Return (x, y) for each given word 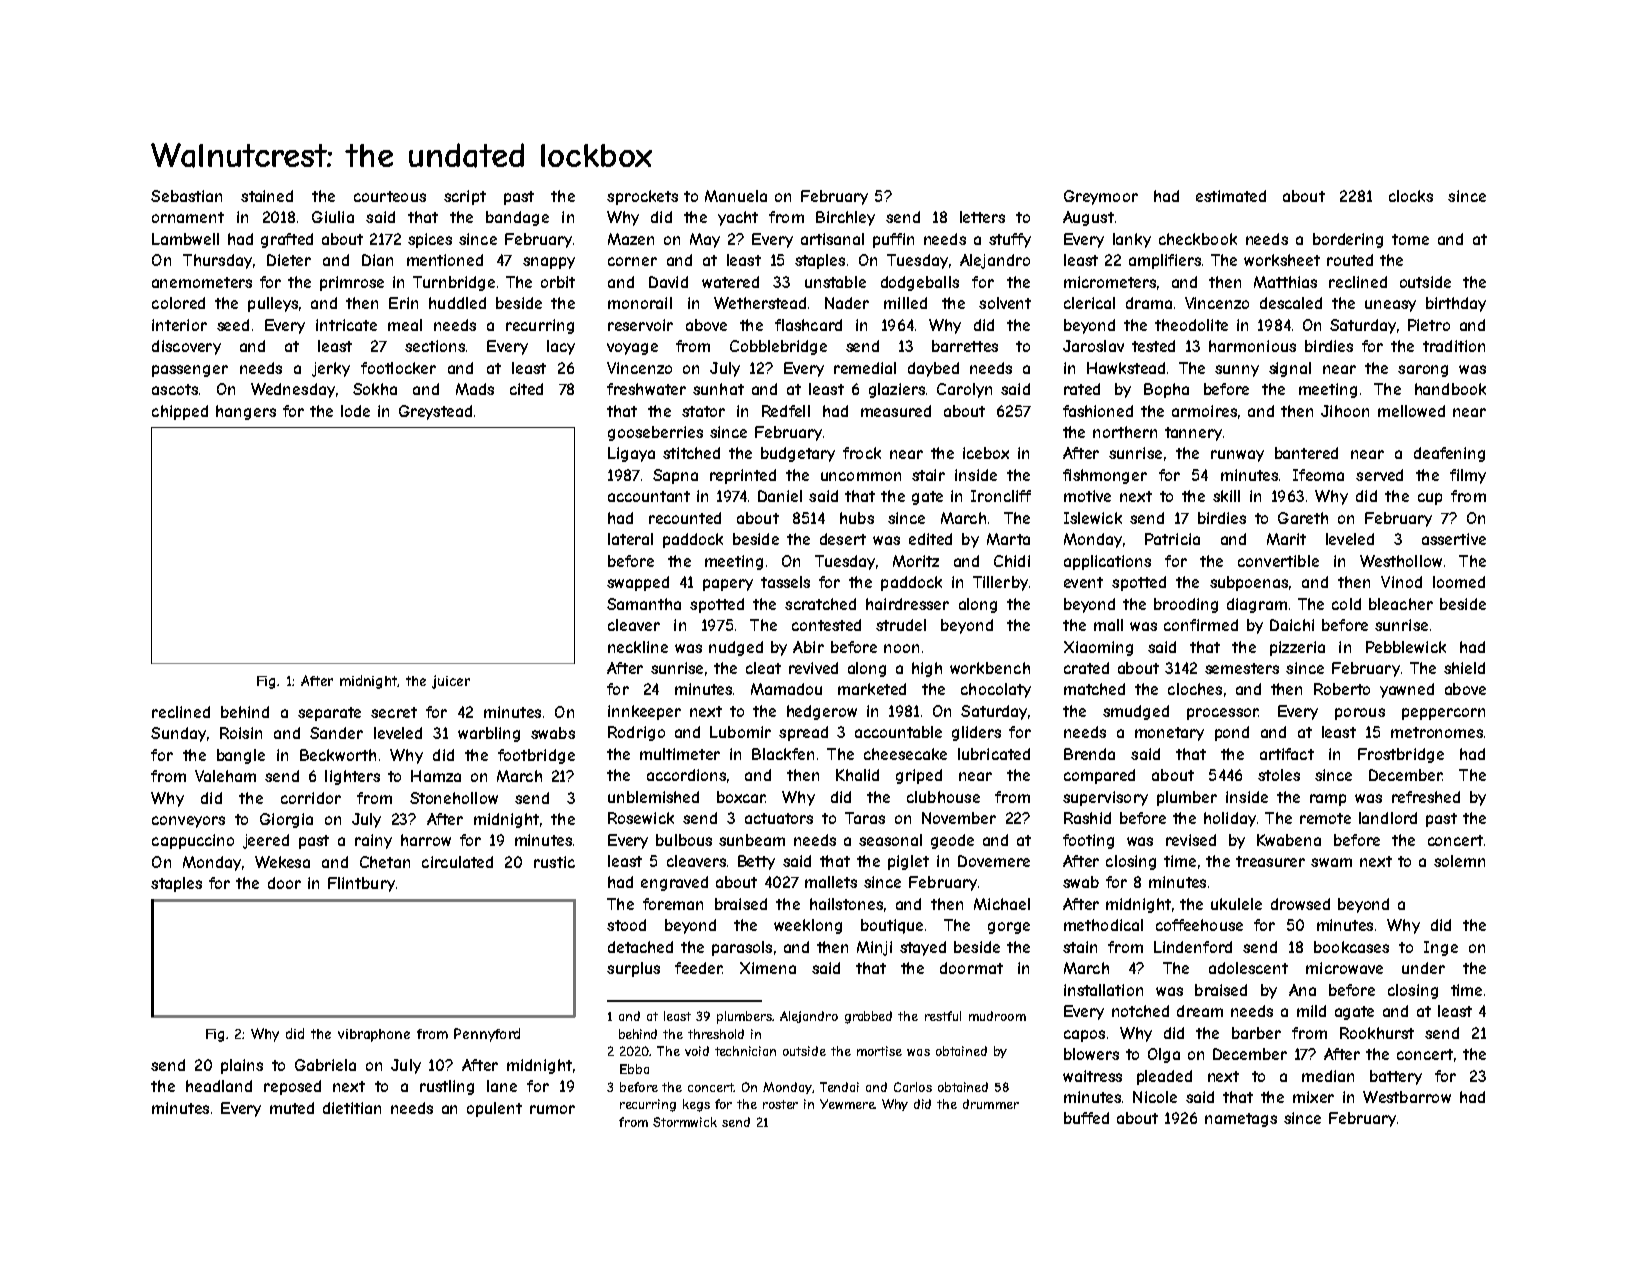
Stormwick (685, 1122)
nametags (1241, 1120)
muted (292, 1108)
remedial (865, 368)
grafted (287, 240)
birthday (1456, 304)
